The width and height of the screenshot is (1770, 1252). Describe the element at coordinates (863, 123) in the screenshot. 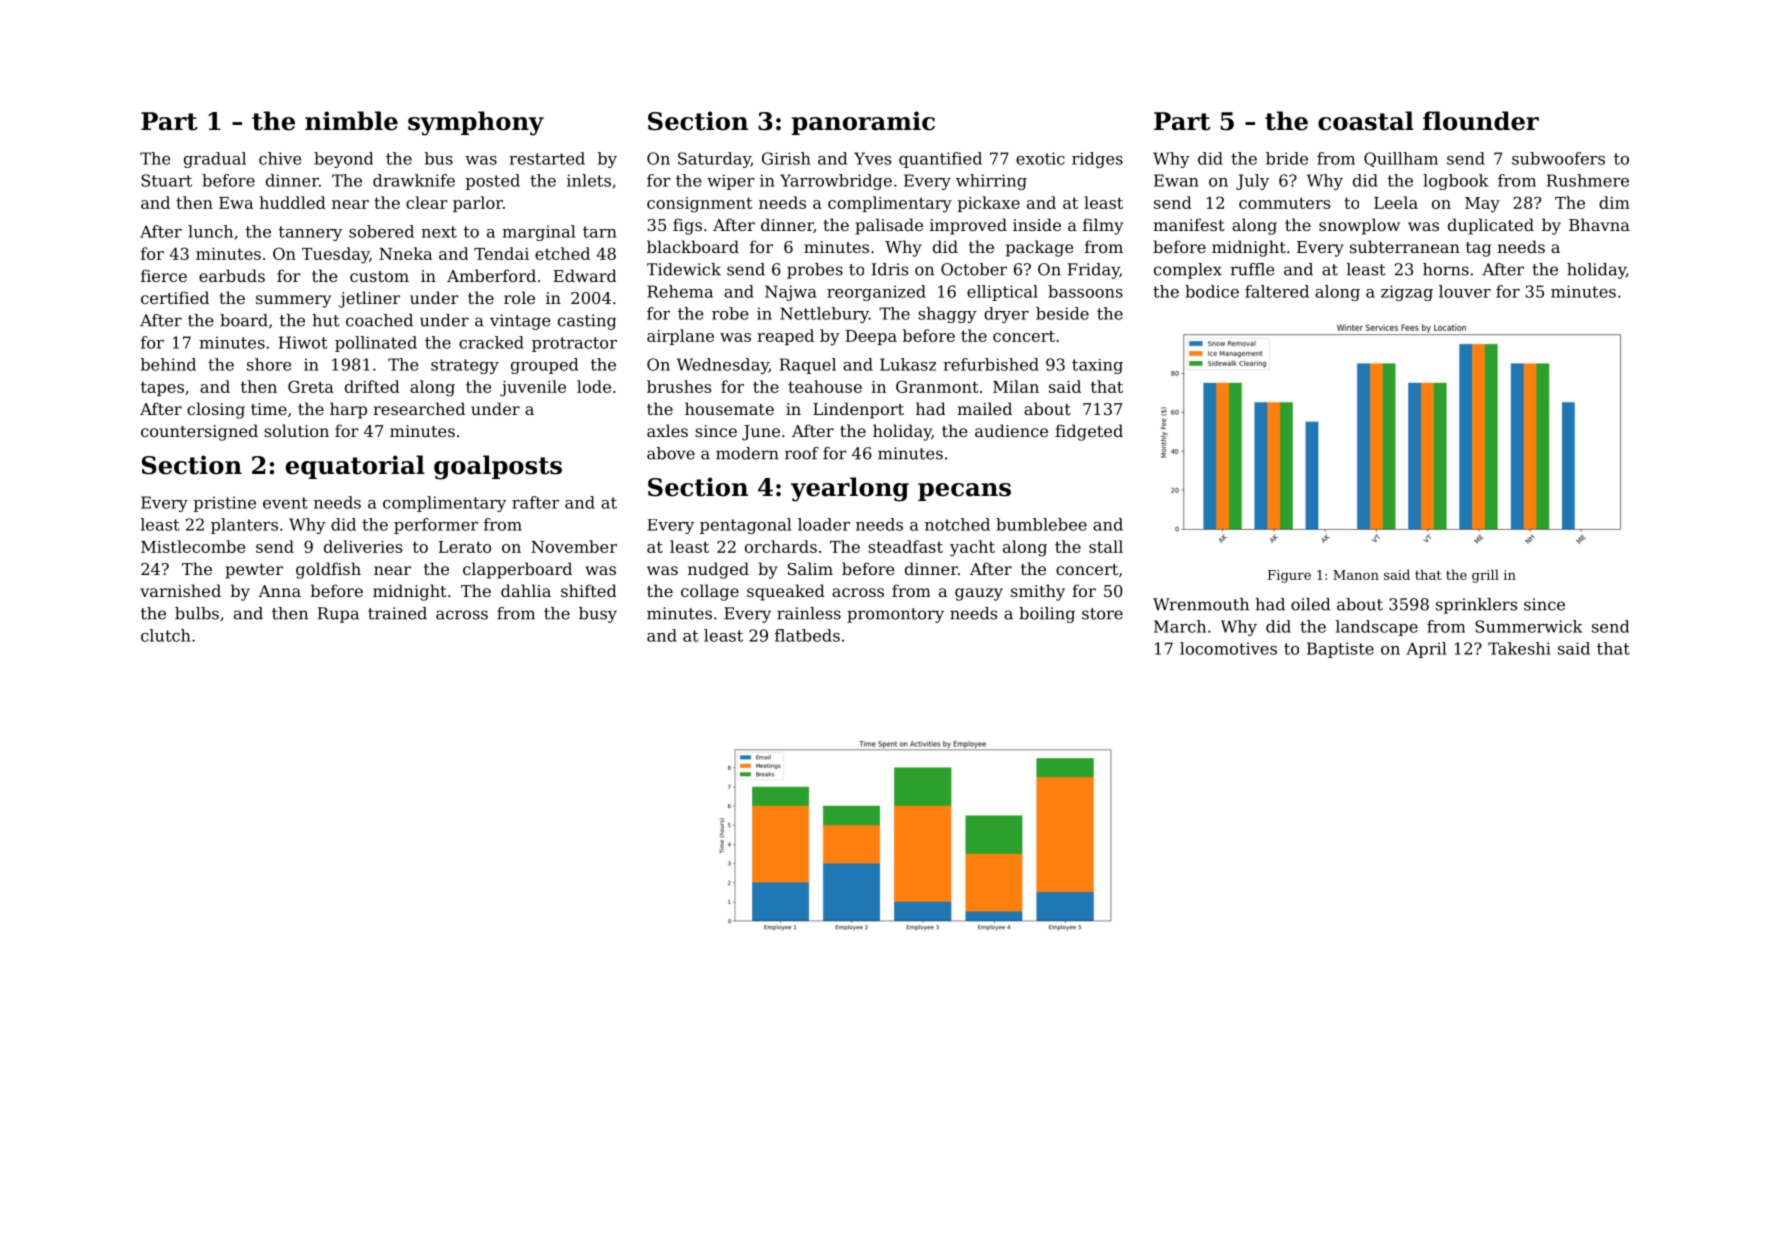

I see `panoramic` at that location.
